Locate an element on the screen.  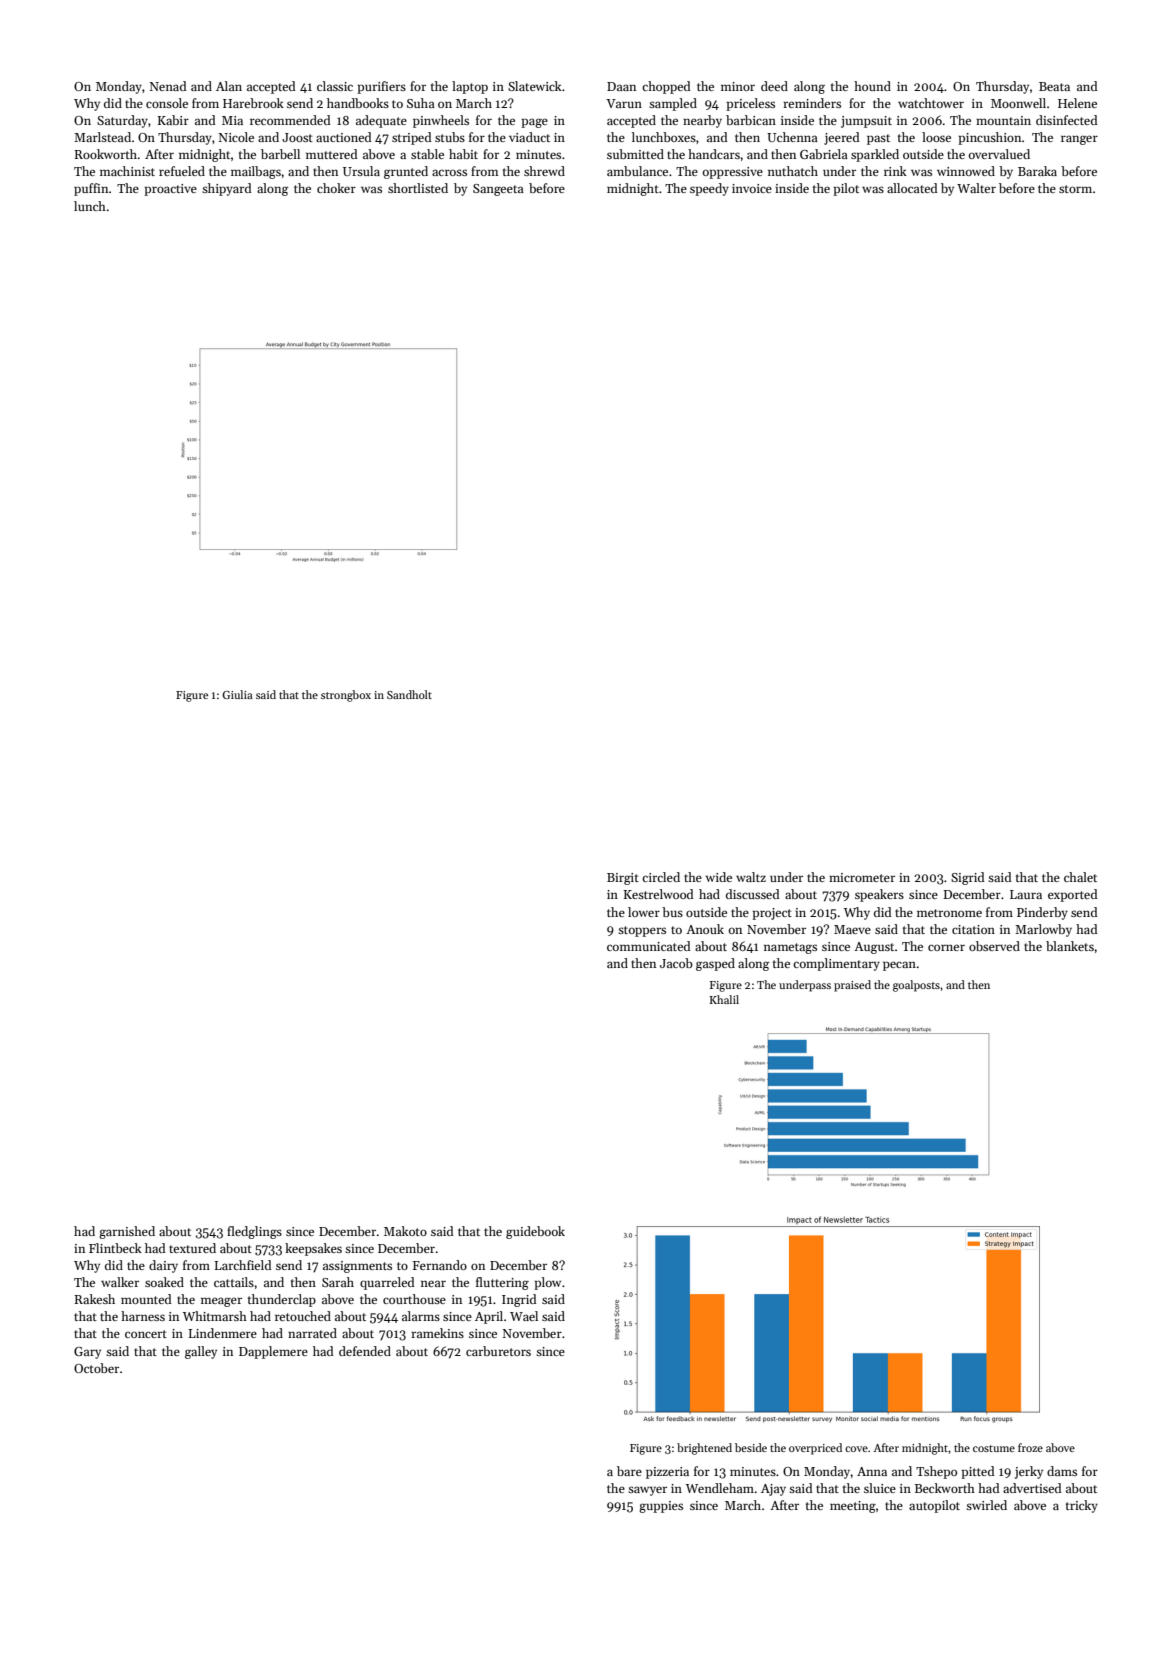
storm is located at coordinates (1075, 189).
